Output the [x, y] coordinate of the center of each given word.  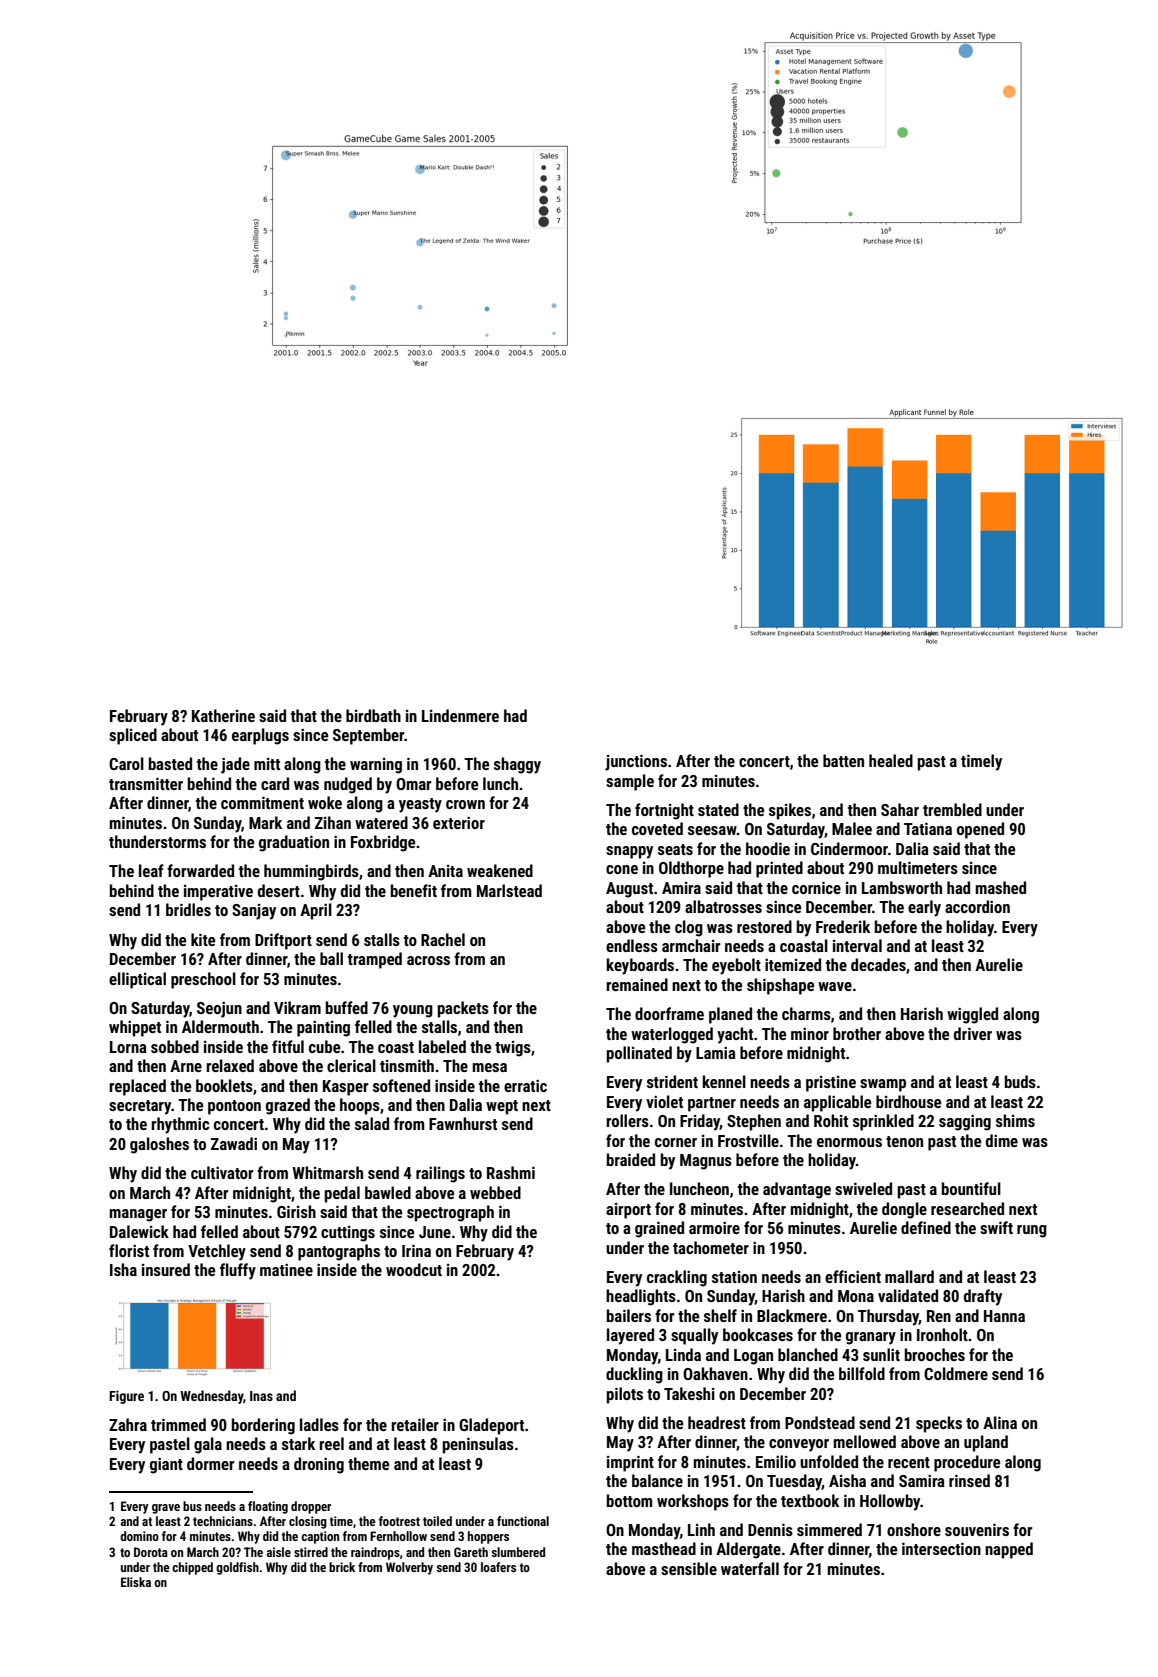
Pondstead [820, 1422]
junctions [636, 762]
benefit [414, 890]
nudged [348, 785]
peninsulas [478, 1445]
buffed [347, 1007]
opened [980, 830]
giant [166, 1466]
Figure [126, 1397]
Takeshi [689, 1393]
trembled [952, 809]
